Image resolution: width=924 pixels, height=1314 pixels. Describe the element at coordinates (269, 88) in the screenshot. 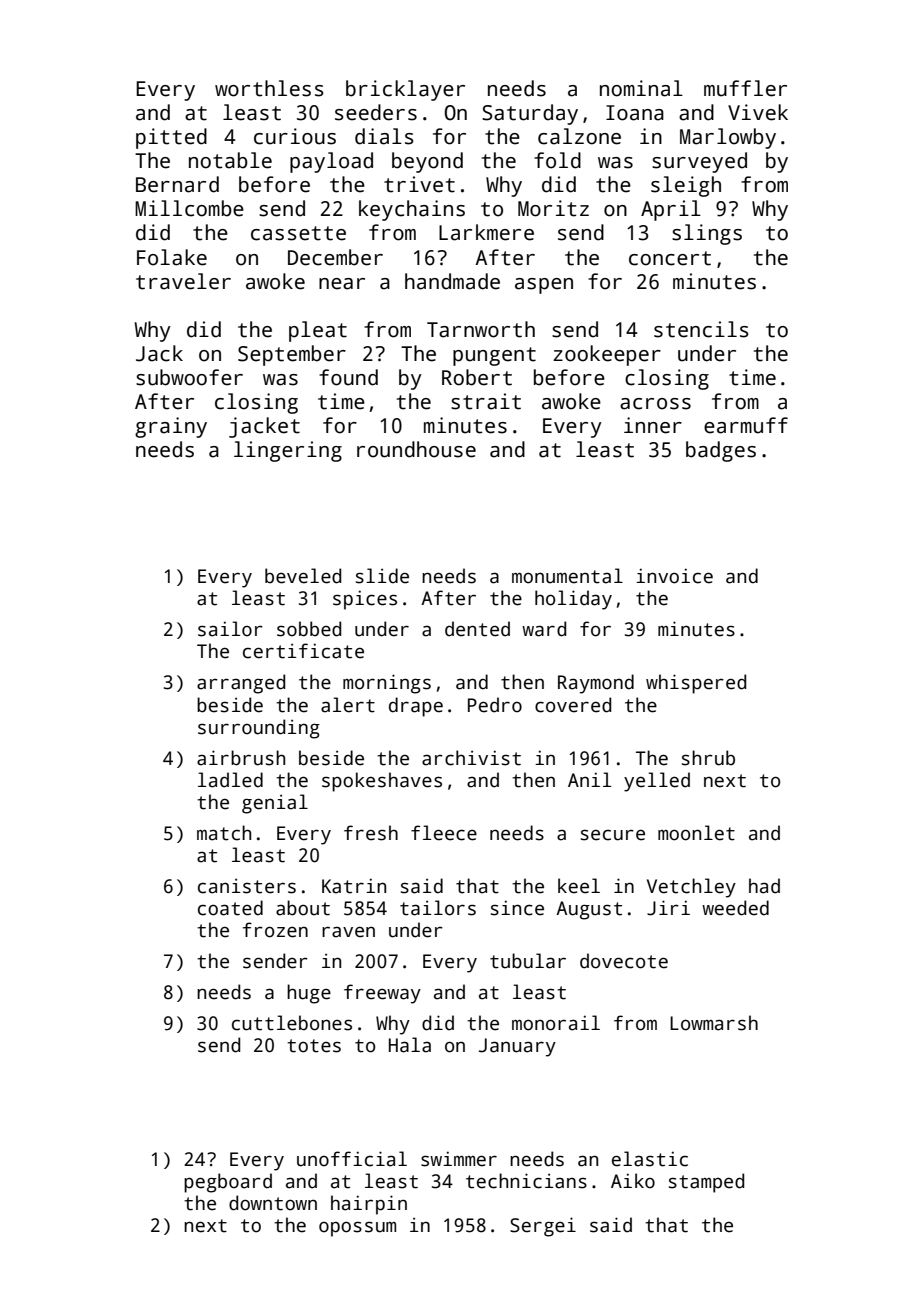

I see `worthless` at that location.
